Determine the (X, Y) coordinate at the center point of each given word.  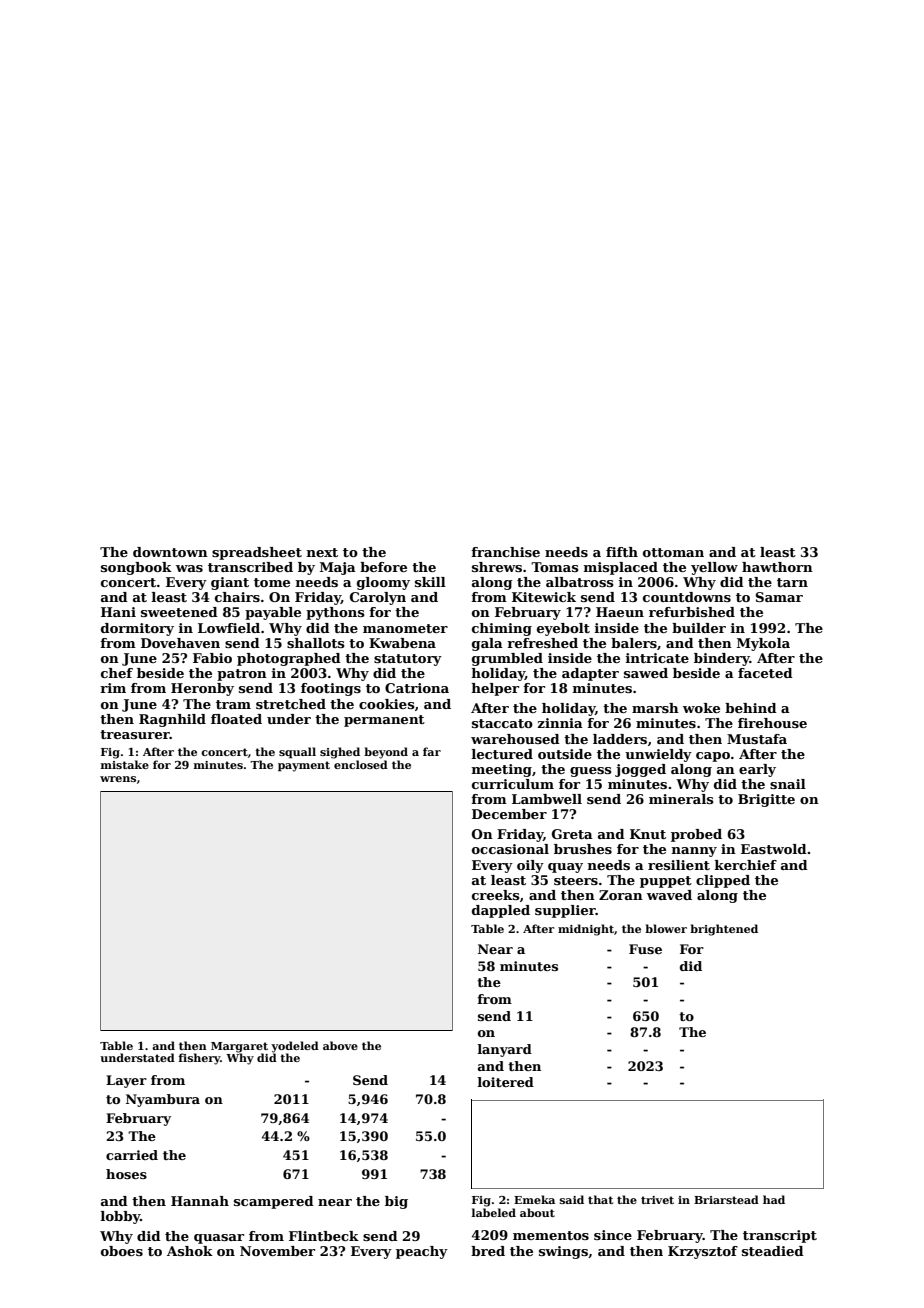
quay (565, 868)
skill (430, 582)
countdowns (687, 597)
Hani (118, 612)
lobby (120, 1217)
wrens (118, 779)
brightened (724, 930)
